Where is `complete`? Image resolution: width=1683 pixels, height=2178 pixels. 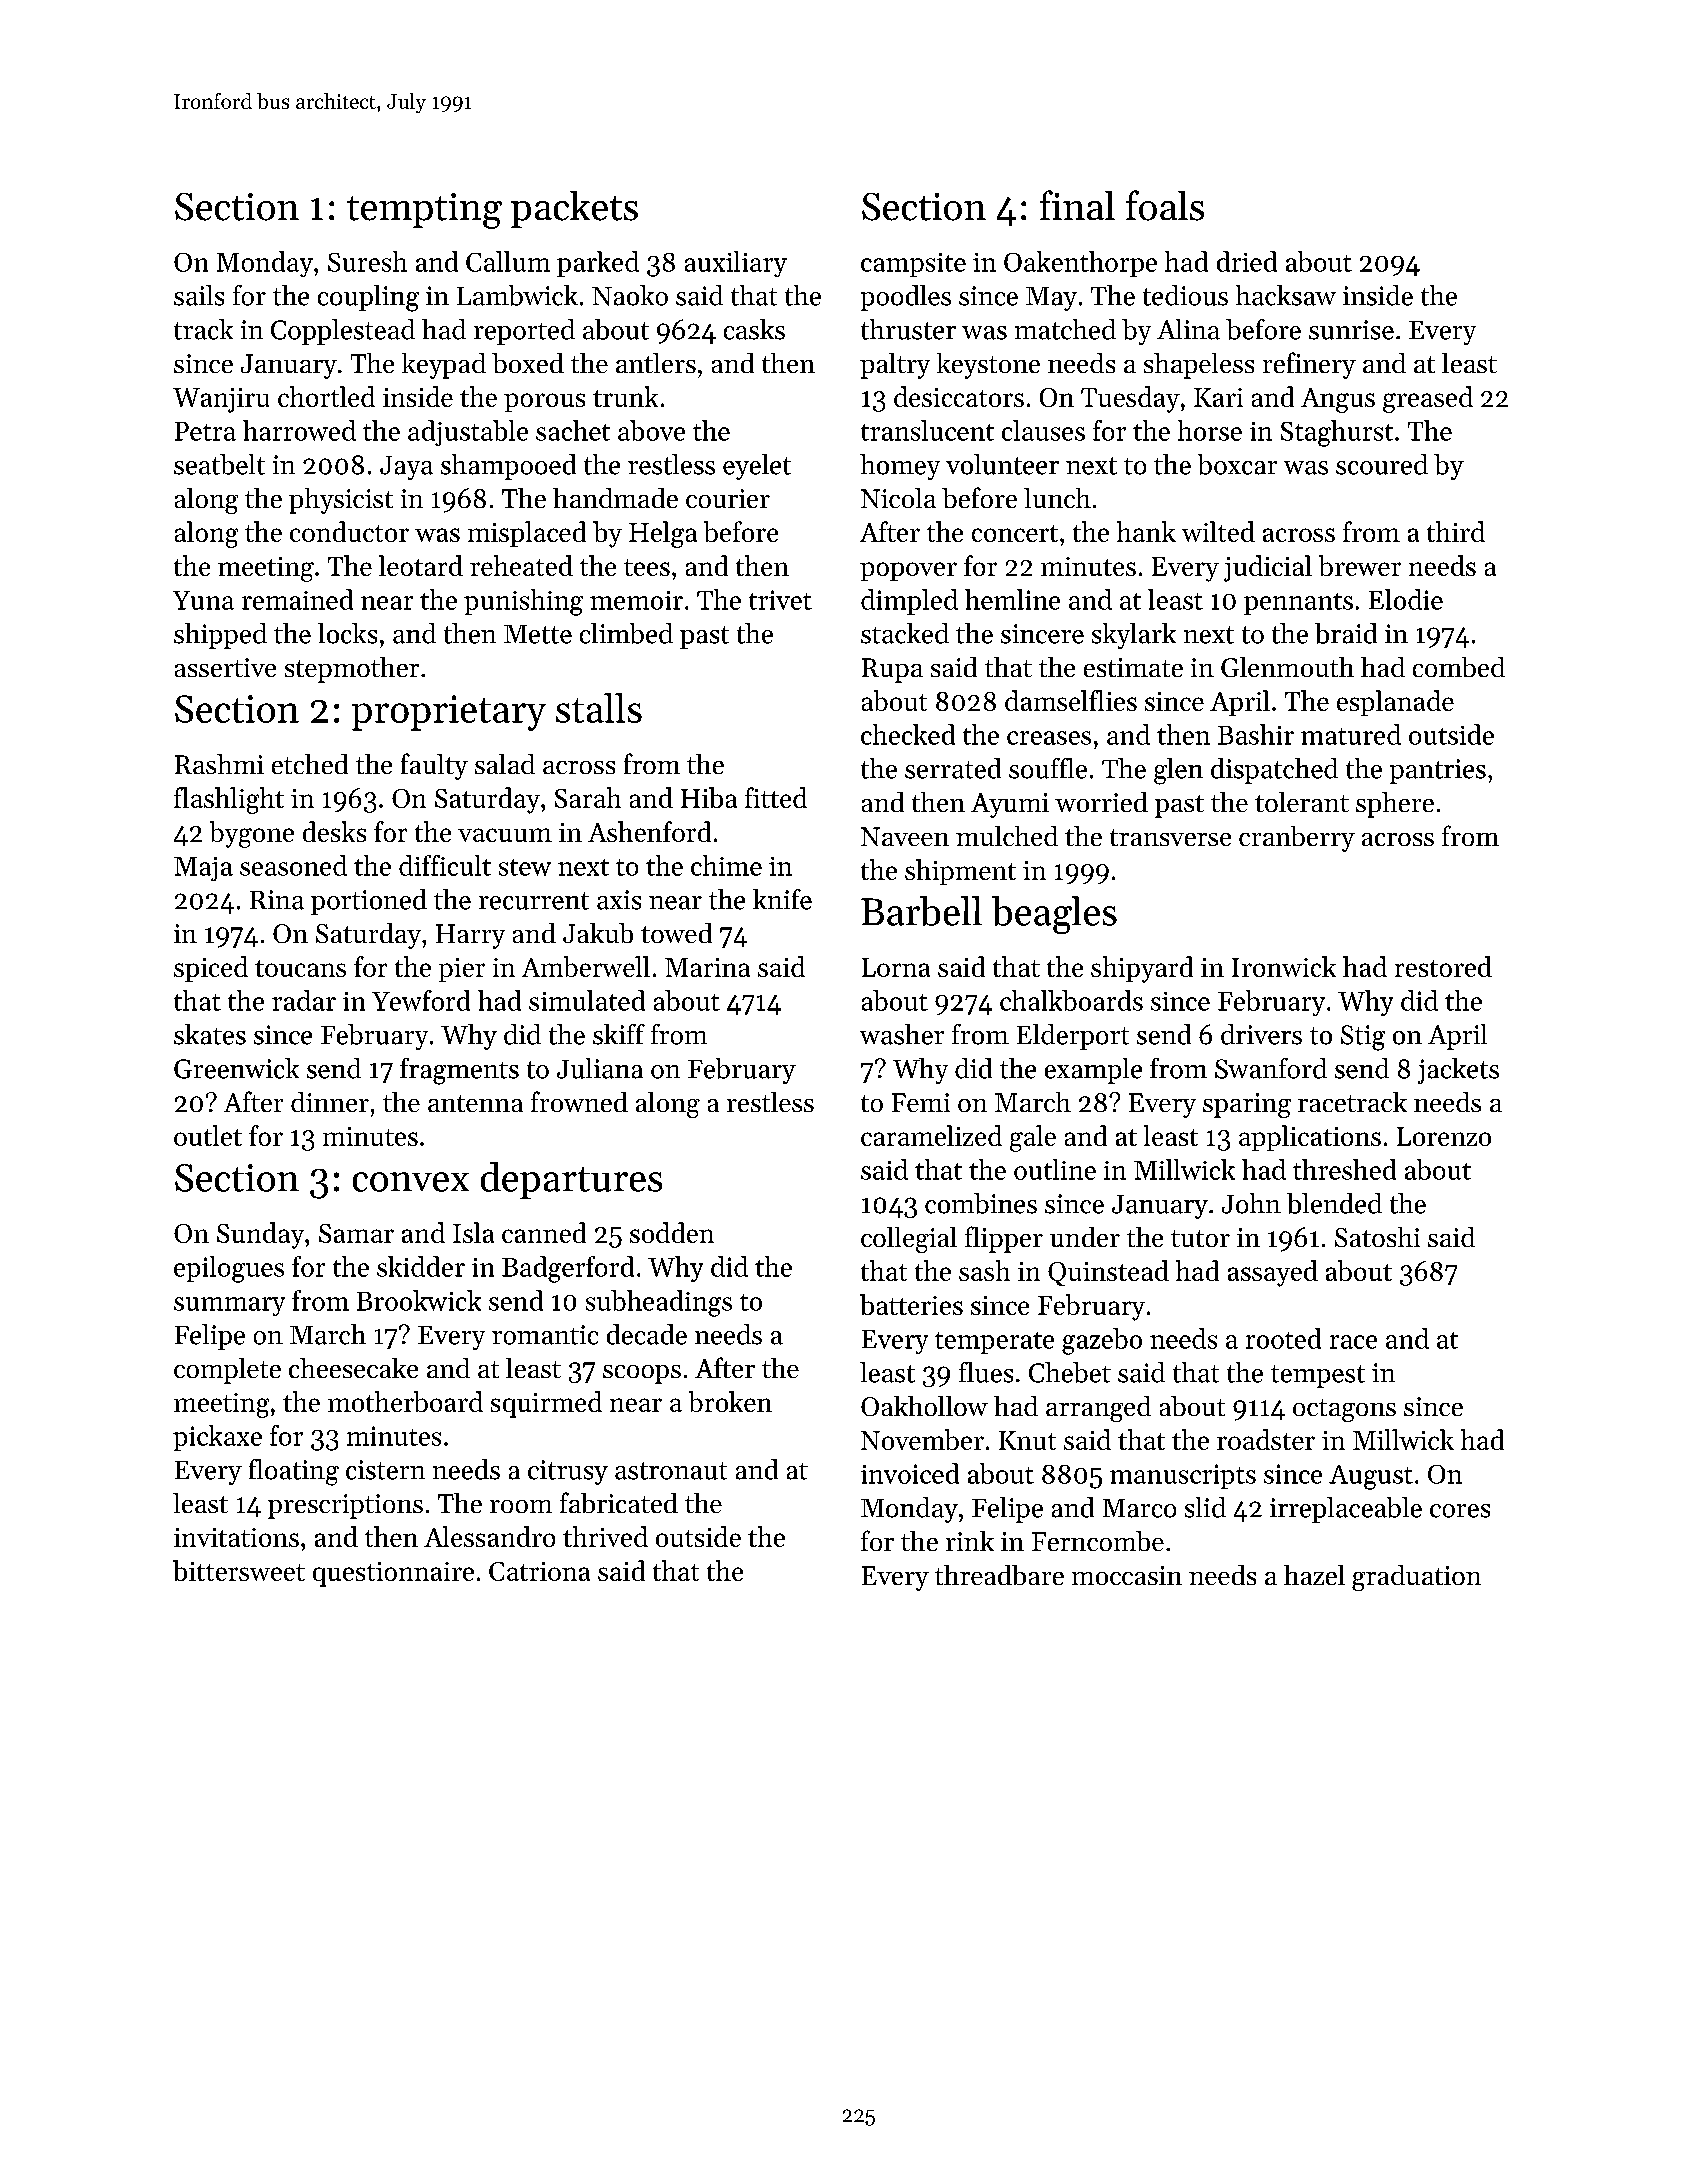 complete is located at coordinates (227, 1371).
